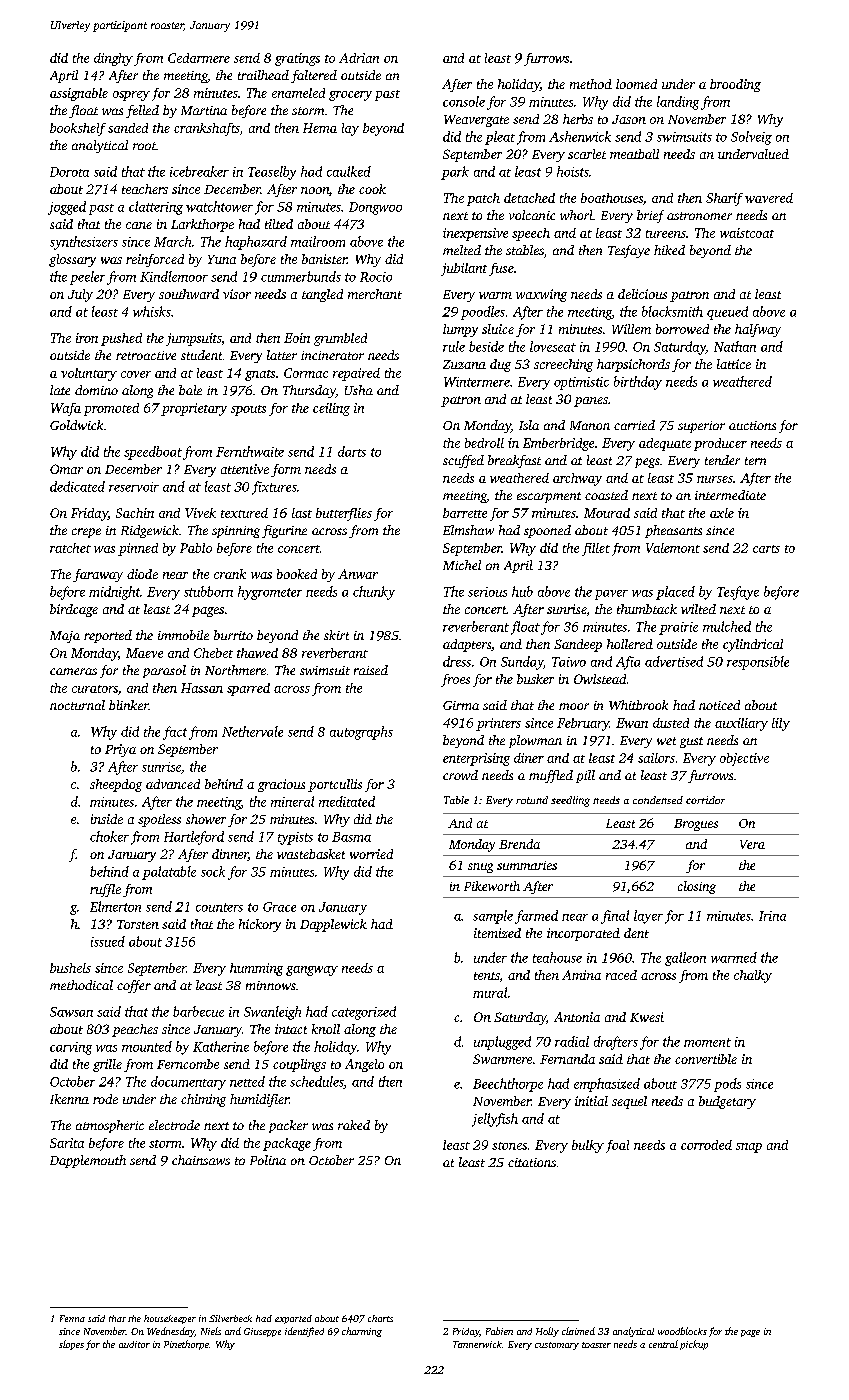 Image resolution: width=849 pixels, height=1400 pixels. What do you see at coordinates (72, 1318) in the image?
I see `Fenna` at bounding box center [72, 1318].
